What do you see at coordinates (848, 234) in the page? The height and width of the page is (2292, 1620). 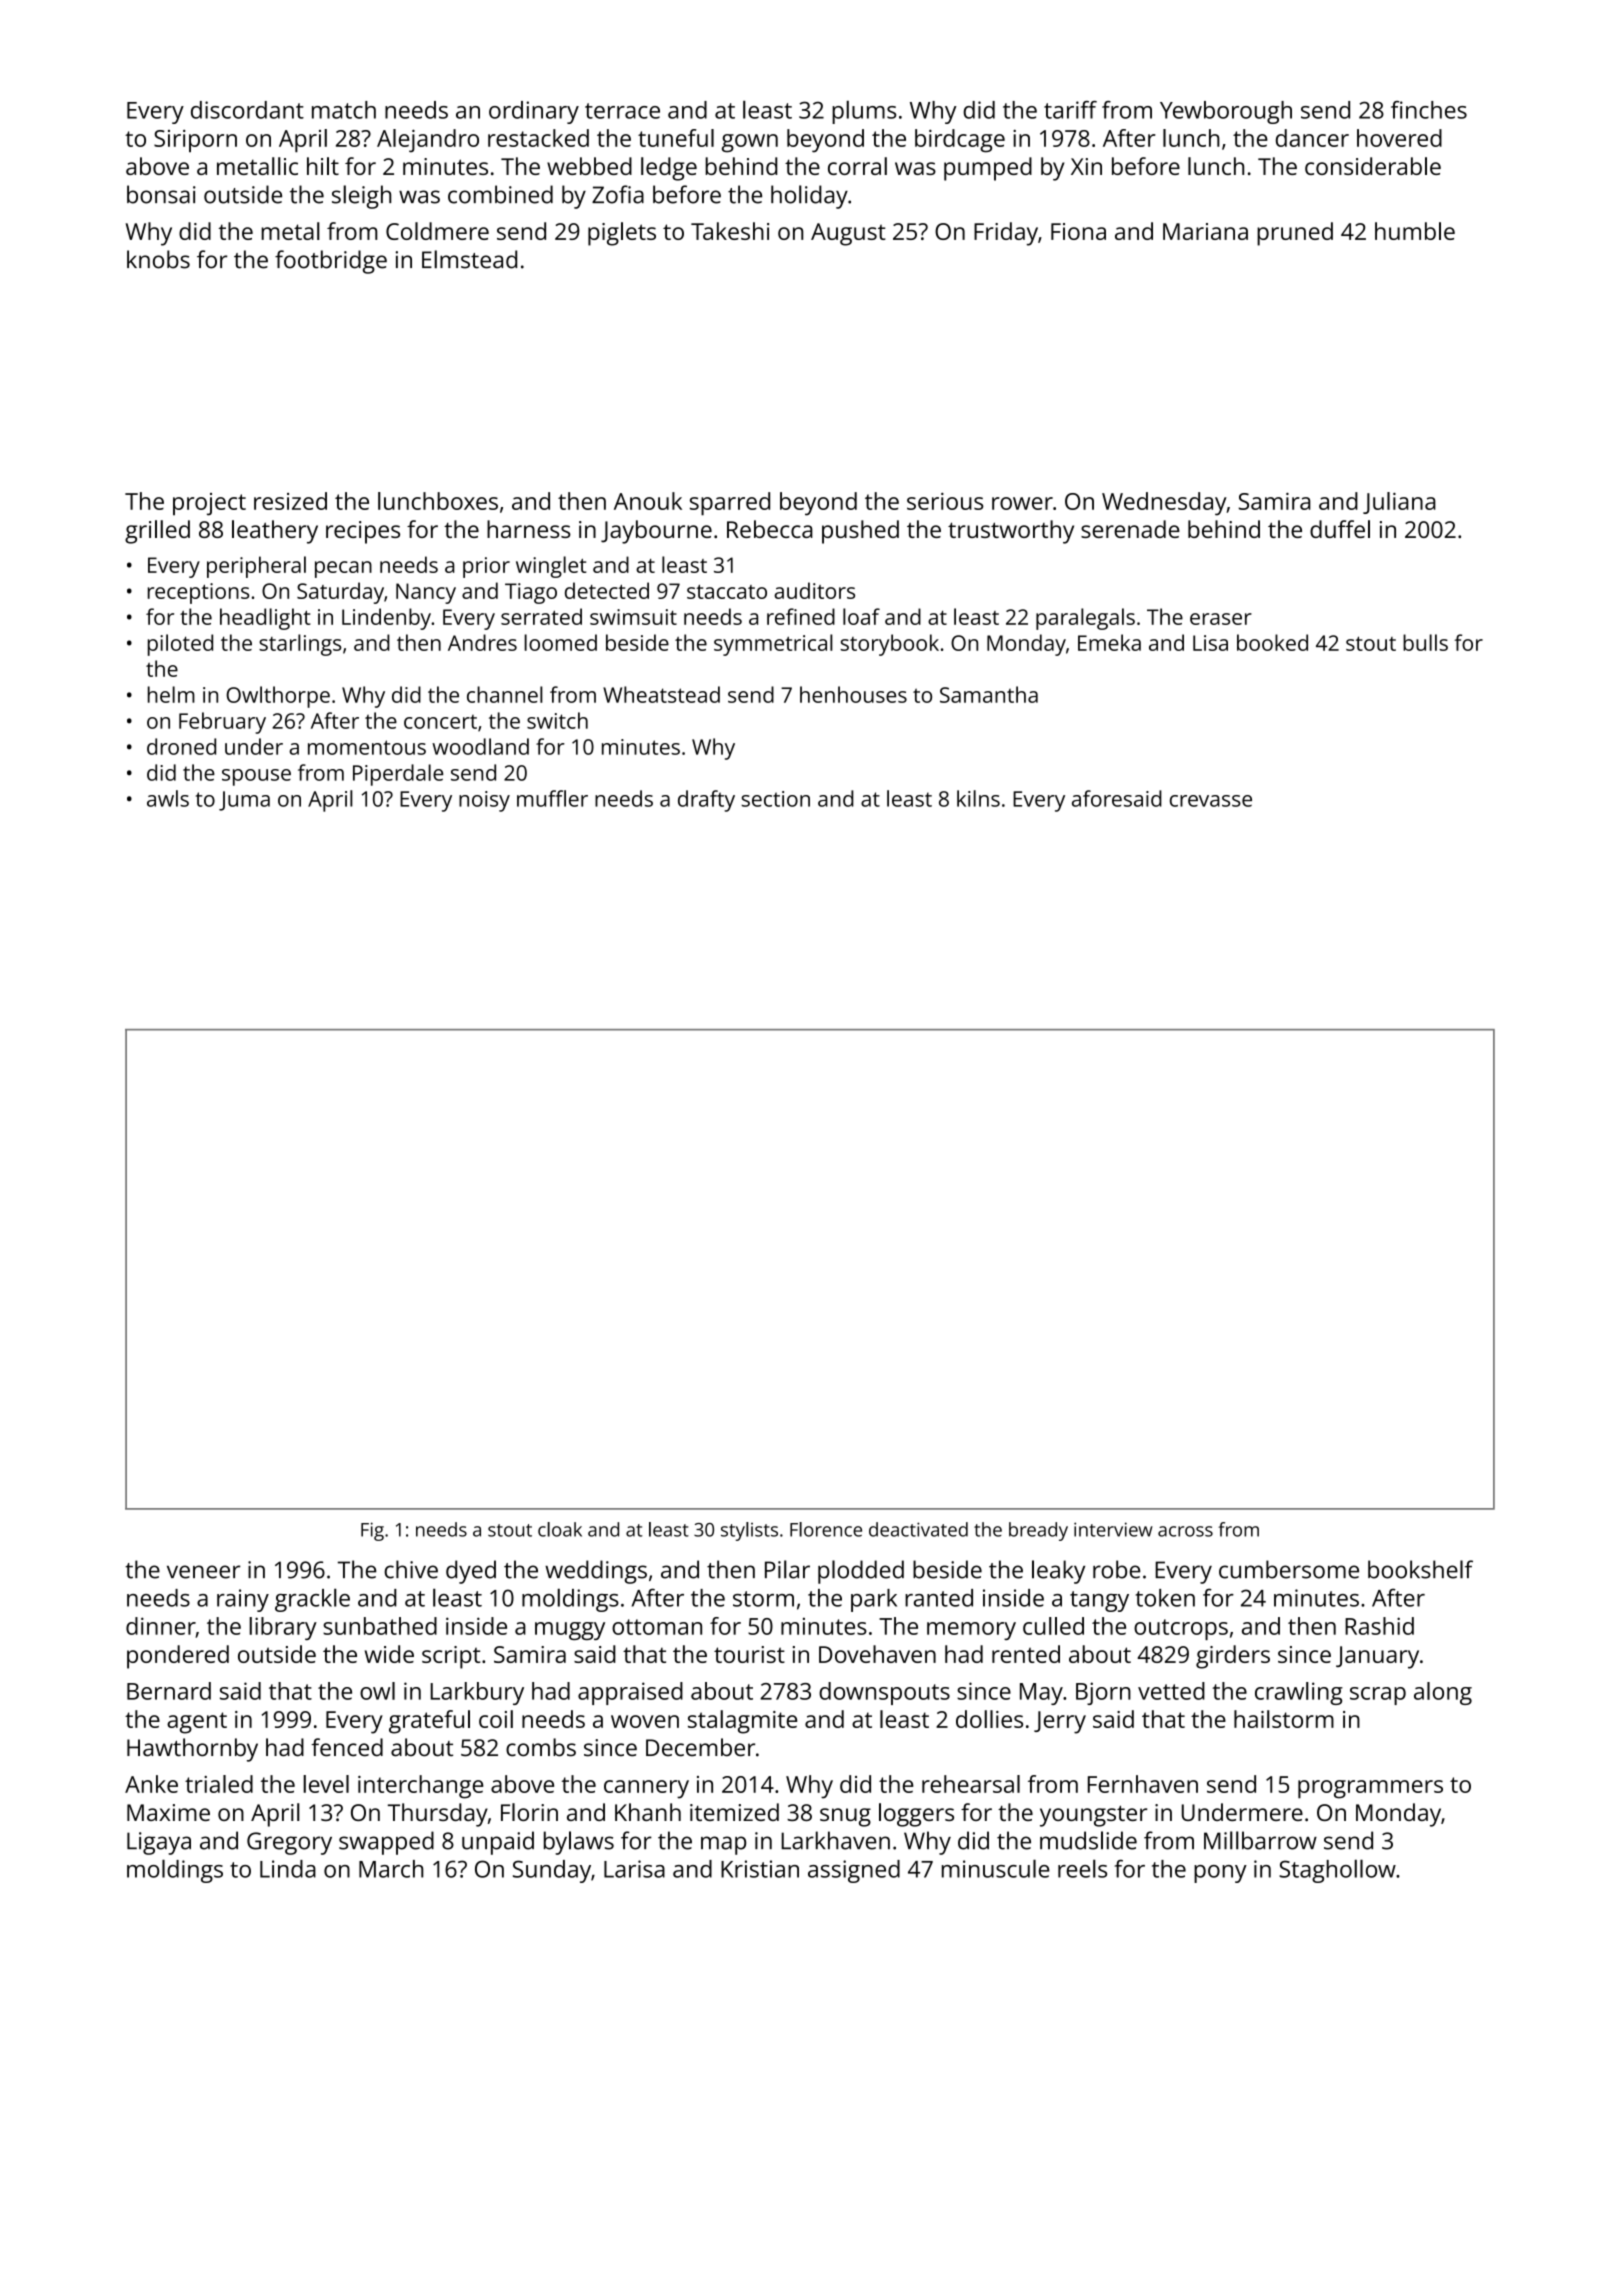 I see `August` at bounding box center [848, 234].
